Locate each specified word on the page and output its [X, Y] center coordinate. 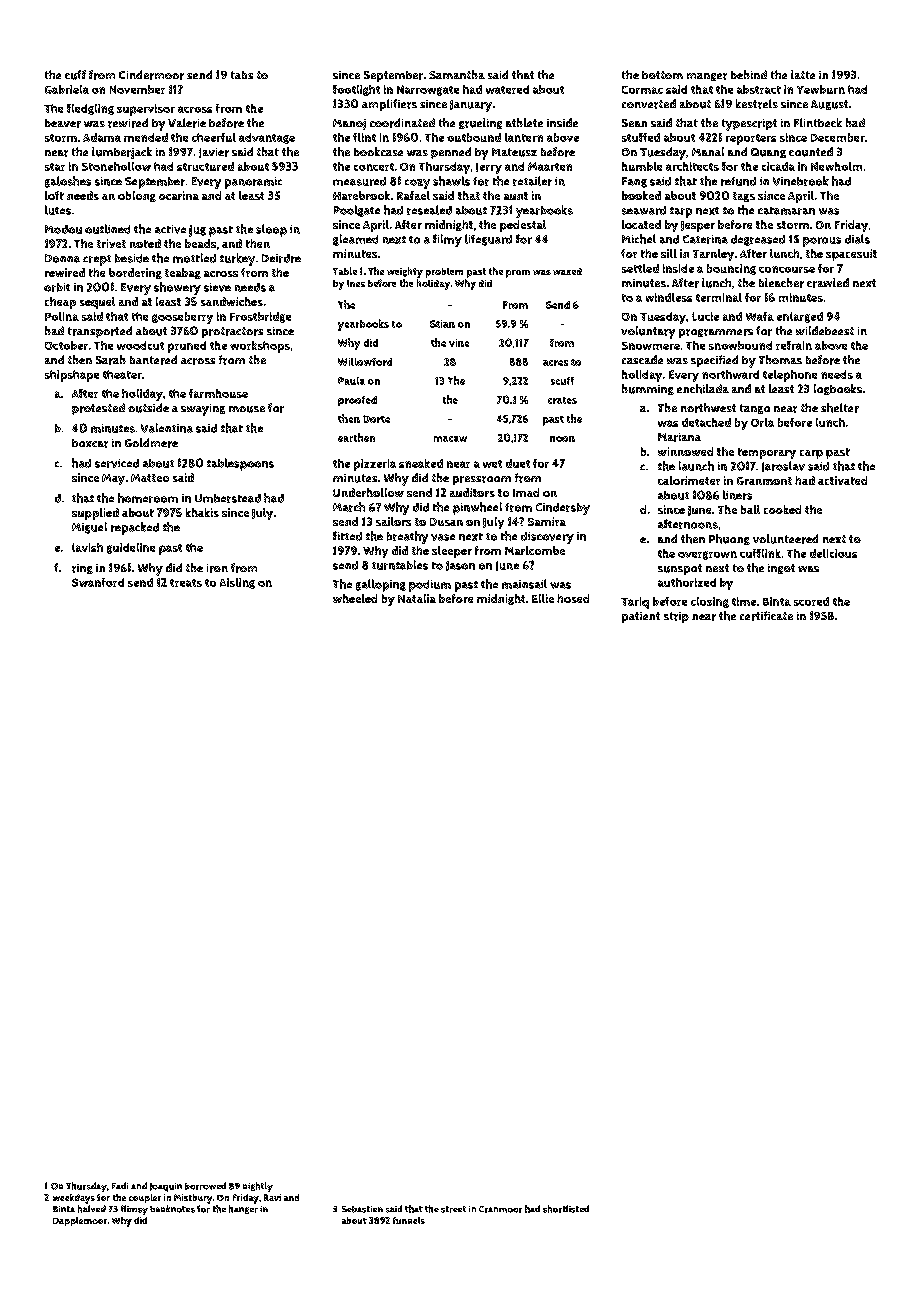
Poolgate [357, 211]
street [453, 1209]
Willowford [365, 362]
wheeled [355, 598]
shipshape [72, 376]
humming [648, 389]
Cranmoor [500, 1209]
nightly [258, 1187]
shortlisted [566, 1209]
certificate [766, 616]
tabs [242, 75]
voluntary [648, 332]
